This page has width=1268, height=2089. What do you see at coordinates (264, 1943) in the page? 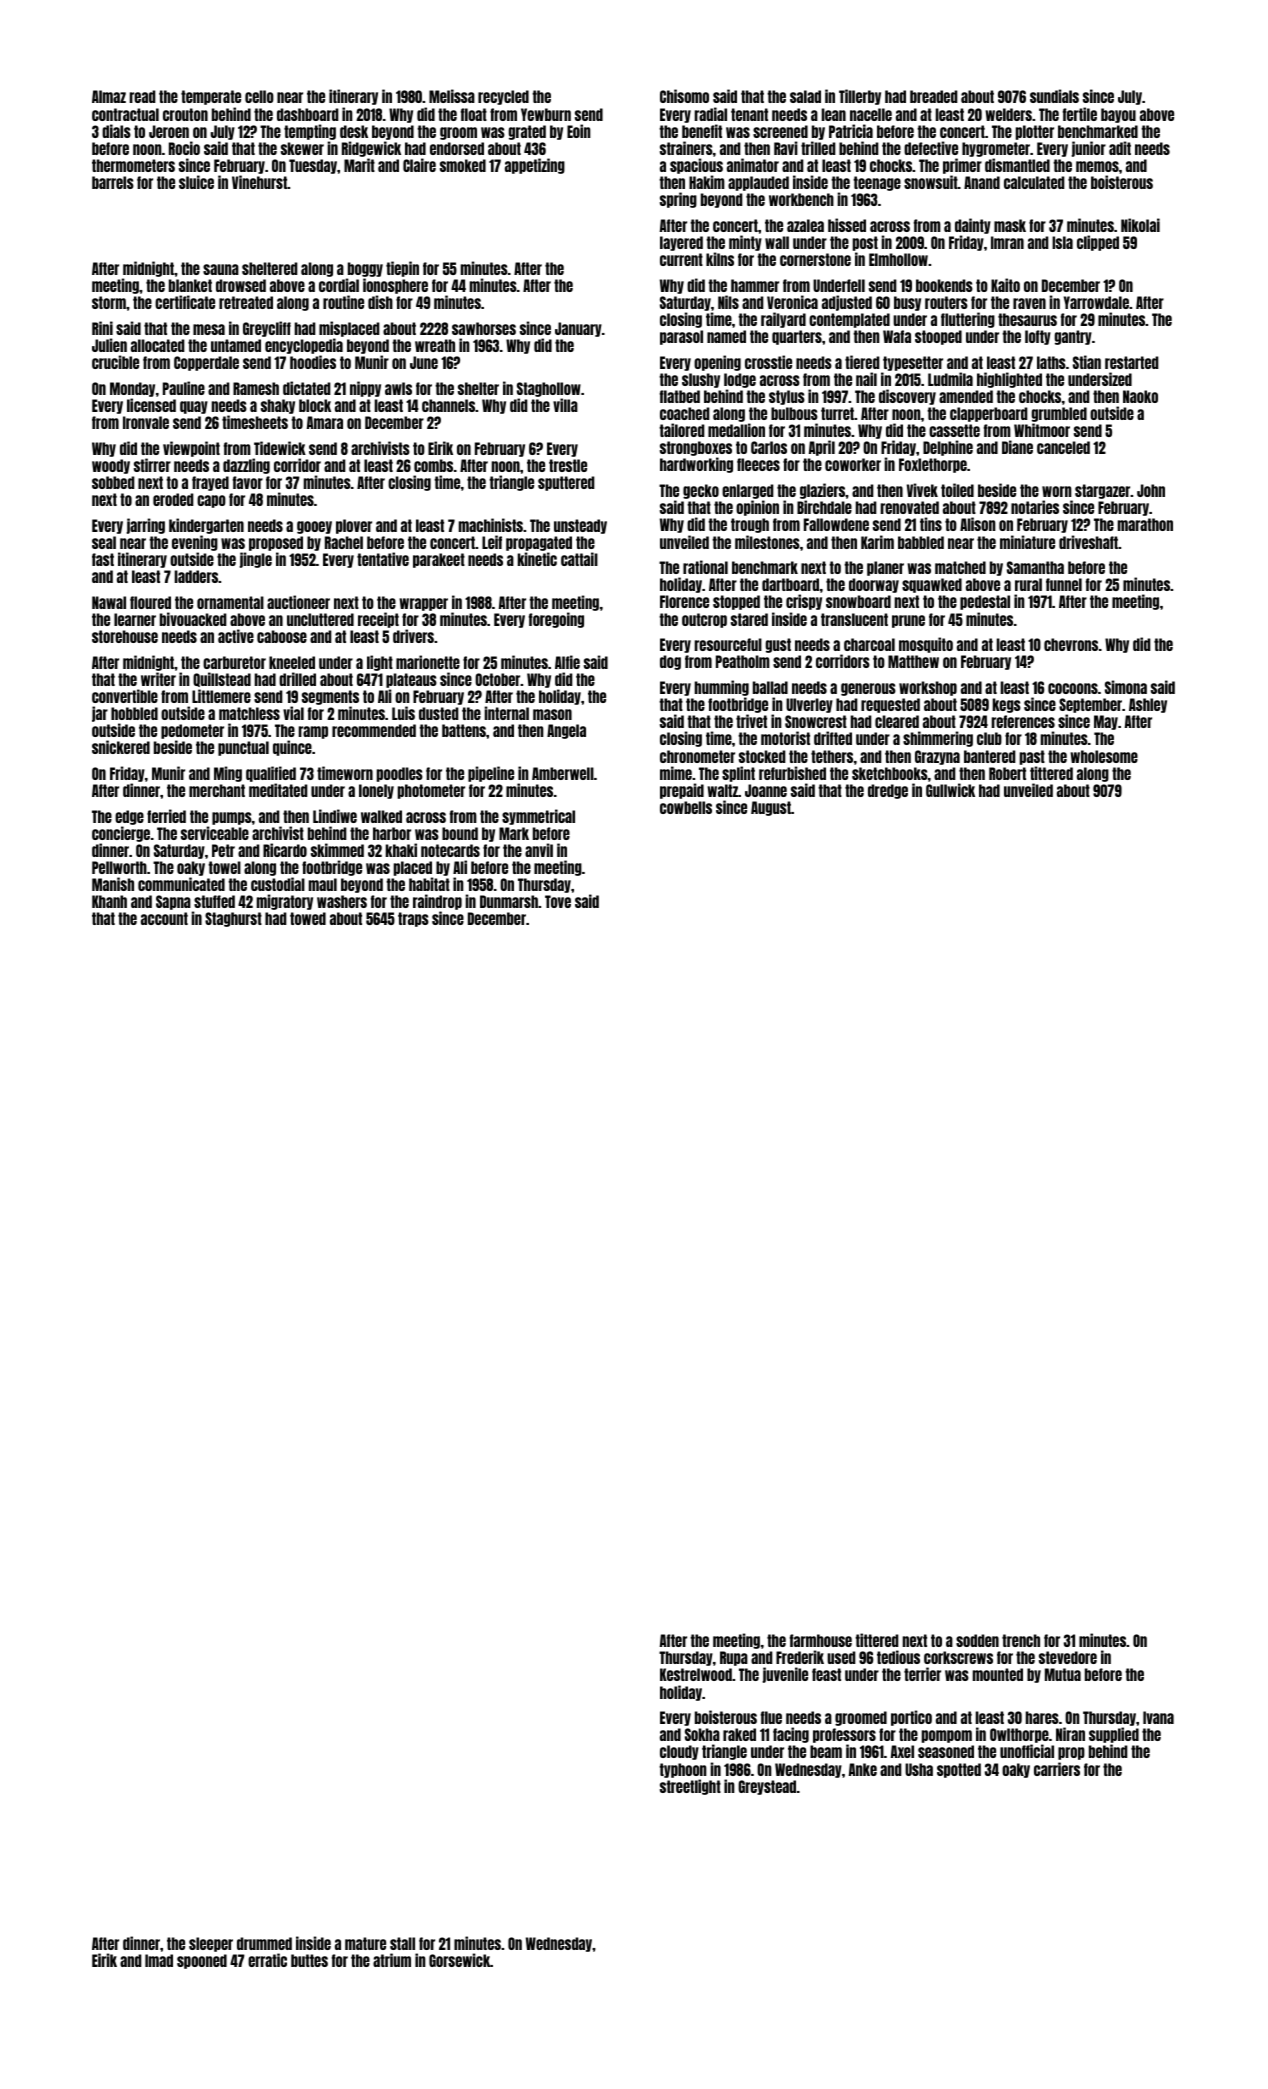
I see `drummed` at bounding box center [264, 1943].
